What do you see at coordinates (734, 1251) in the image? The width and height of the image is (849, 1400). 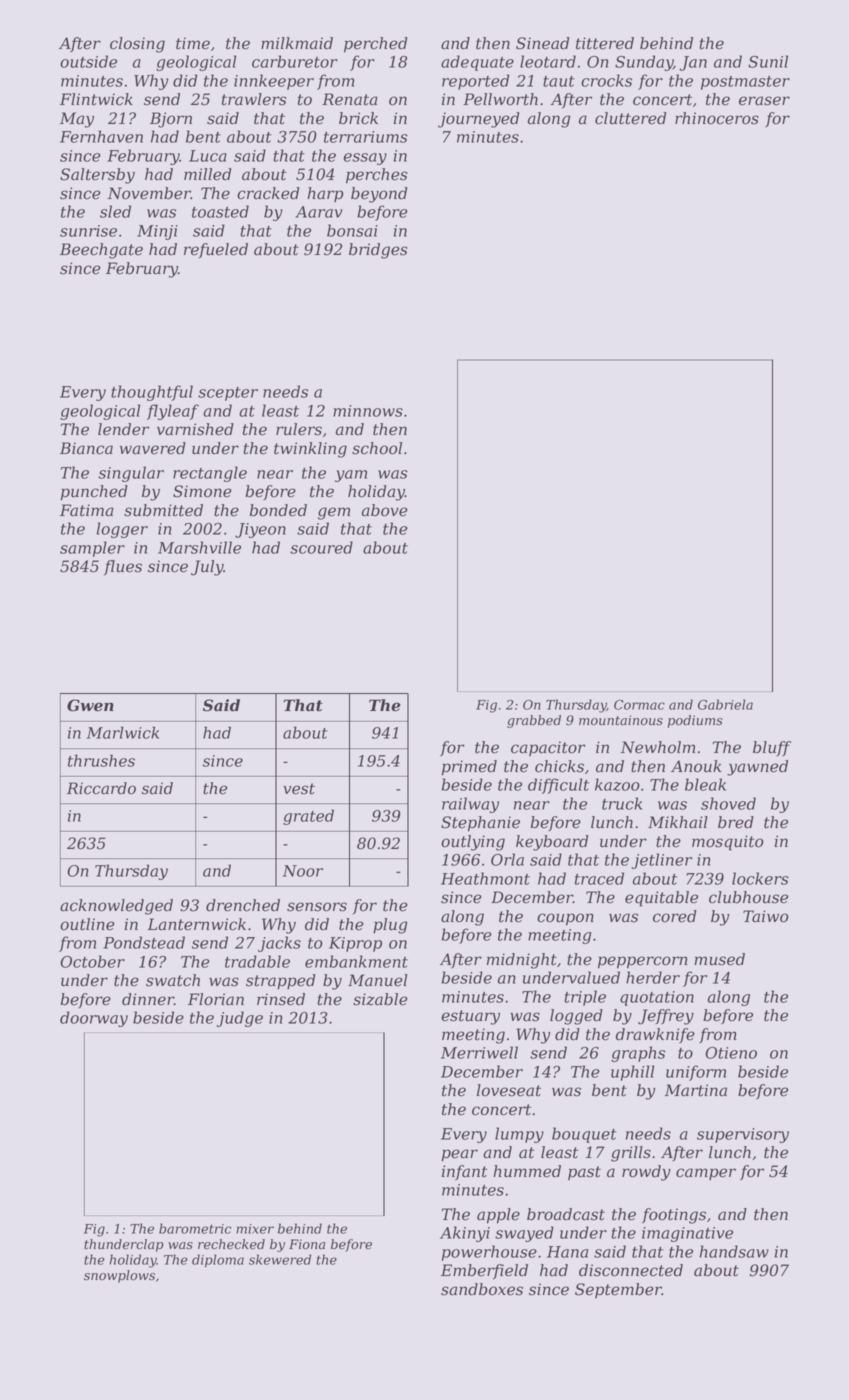 I see `handsaw` at bounding box center [734, 1251].
